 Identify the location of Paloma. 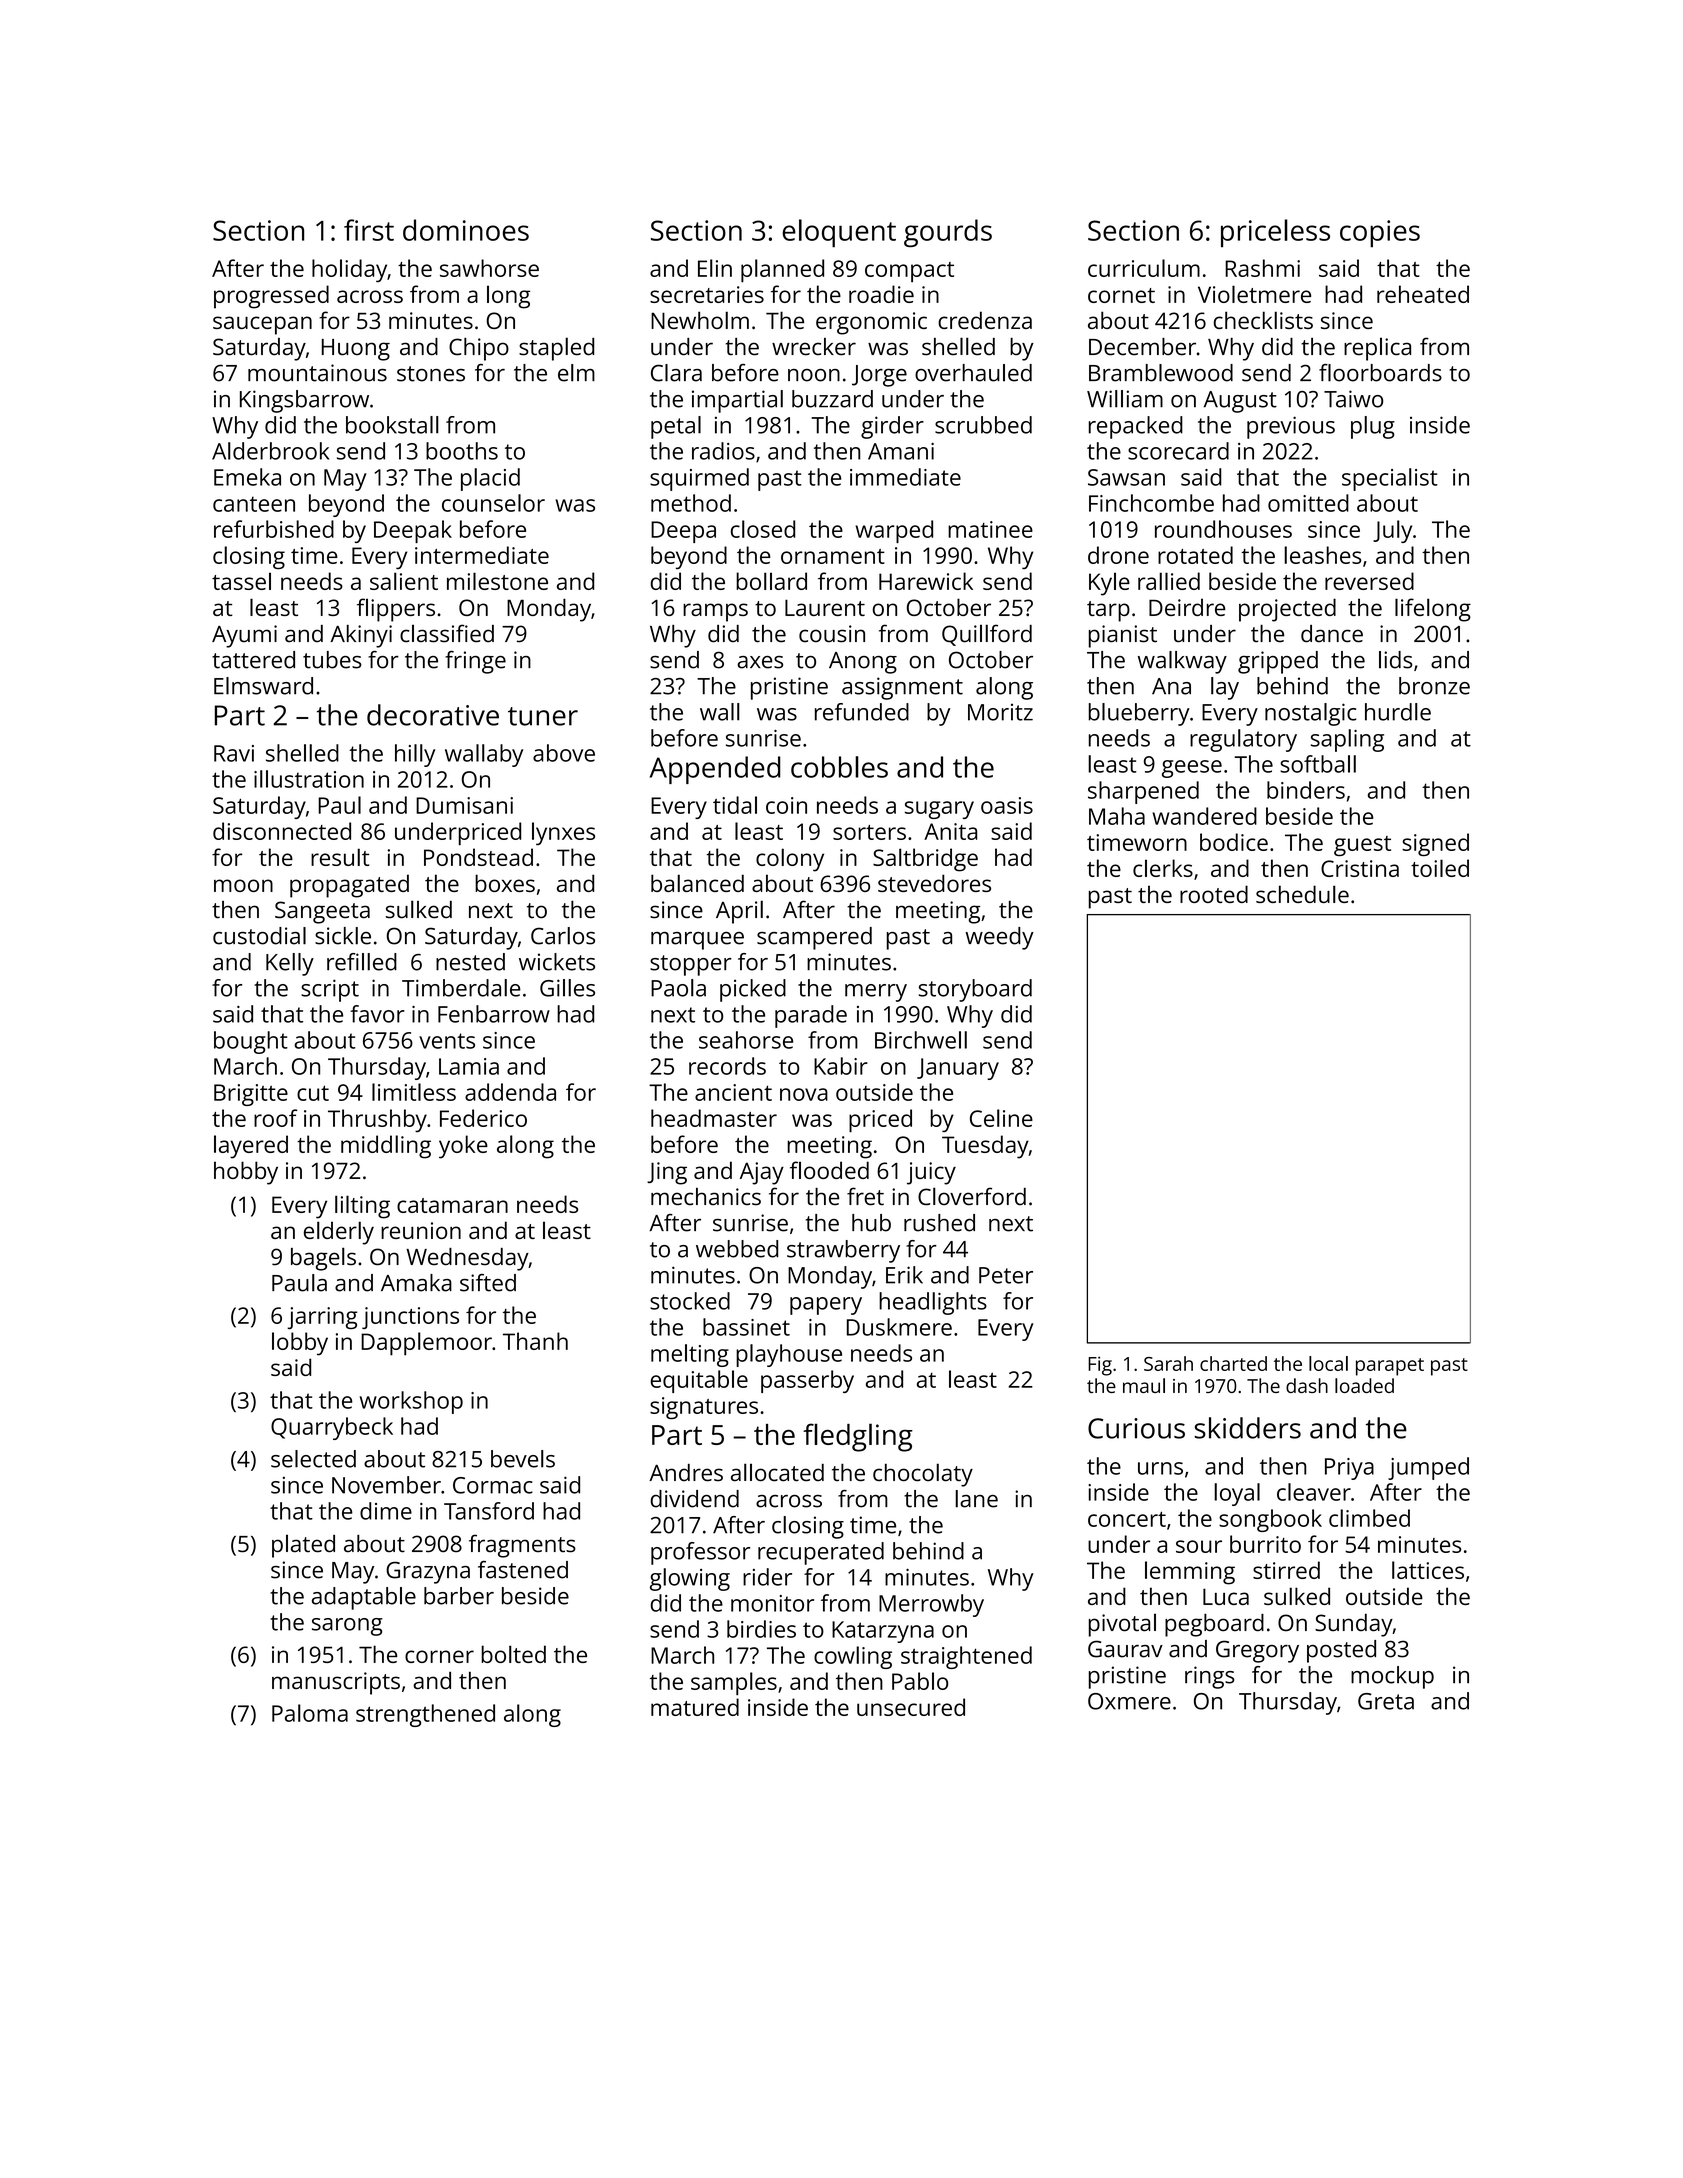
(310, 1713).
